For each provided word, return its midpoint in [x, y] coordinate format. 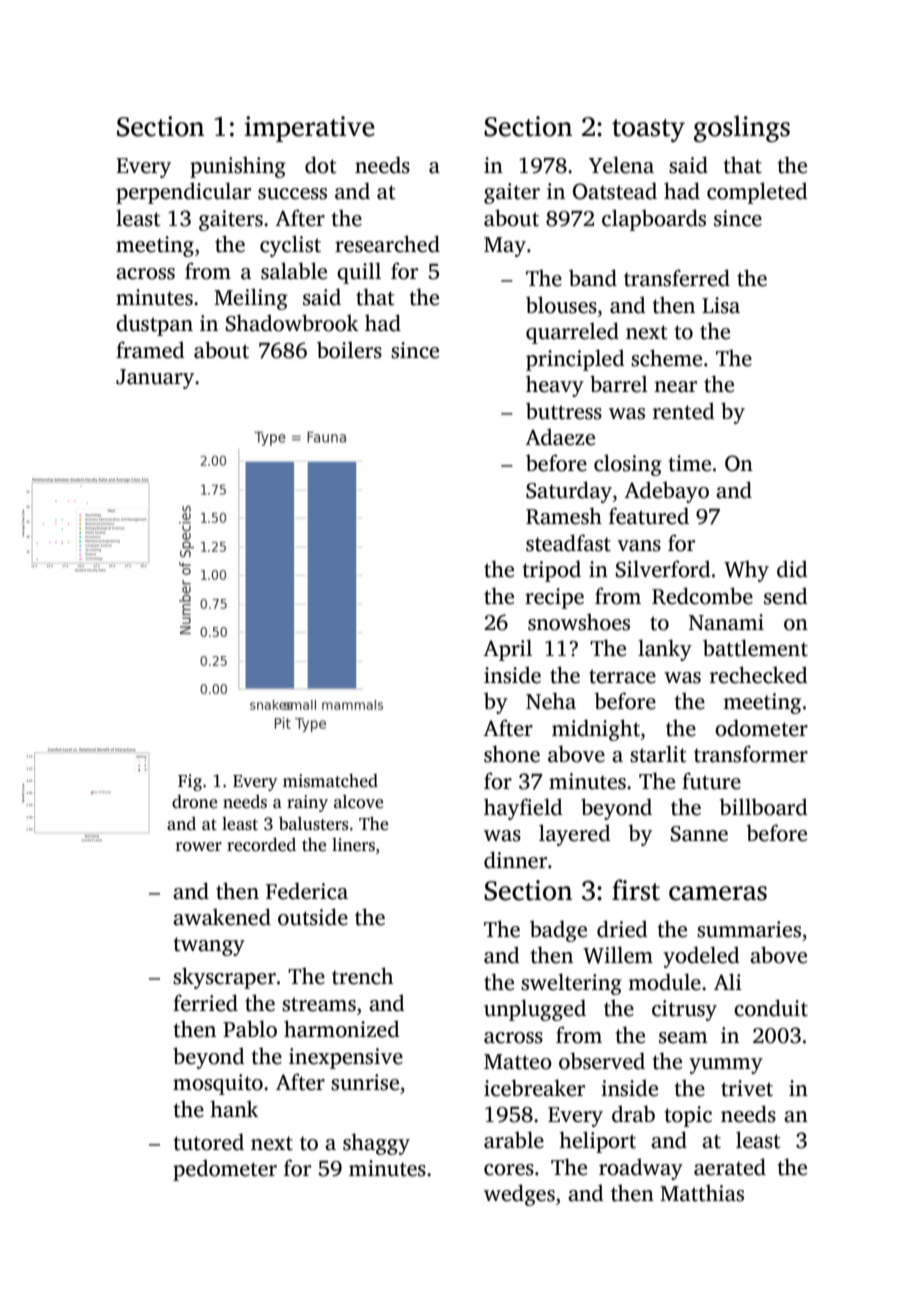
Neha [551, 701]
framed [150, 350]
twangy [209, 946]
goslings [742, 128]
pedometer [225, 1170]
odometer [761, 728]
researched [387, 244]
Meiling [251, 299]
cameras [718, 893]
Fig [190, 782]
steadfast [568, 543]
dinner [515, 860]
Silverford [663, 569]
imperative [310, 129]
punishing [238, 167]
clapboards [654, 220]
